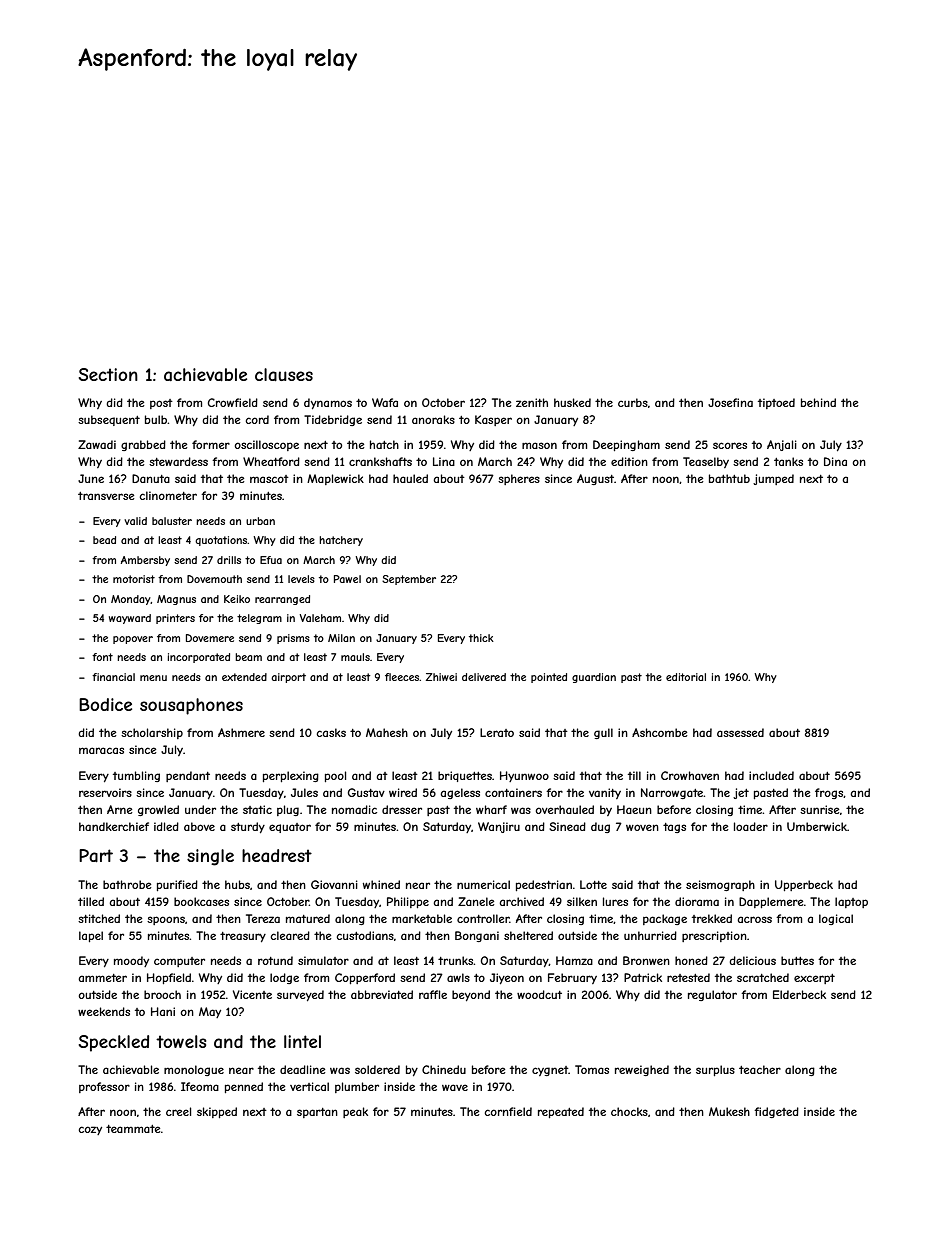  I want to click on Umberwick, so click(817, 826).
